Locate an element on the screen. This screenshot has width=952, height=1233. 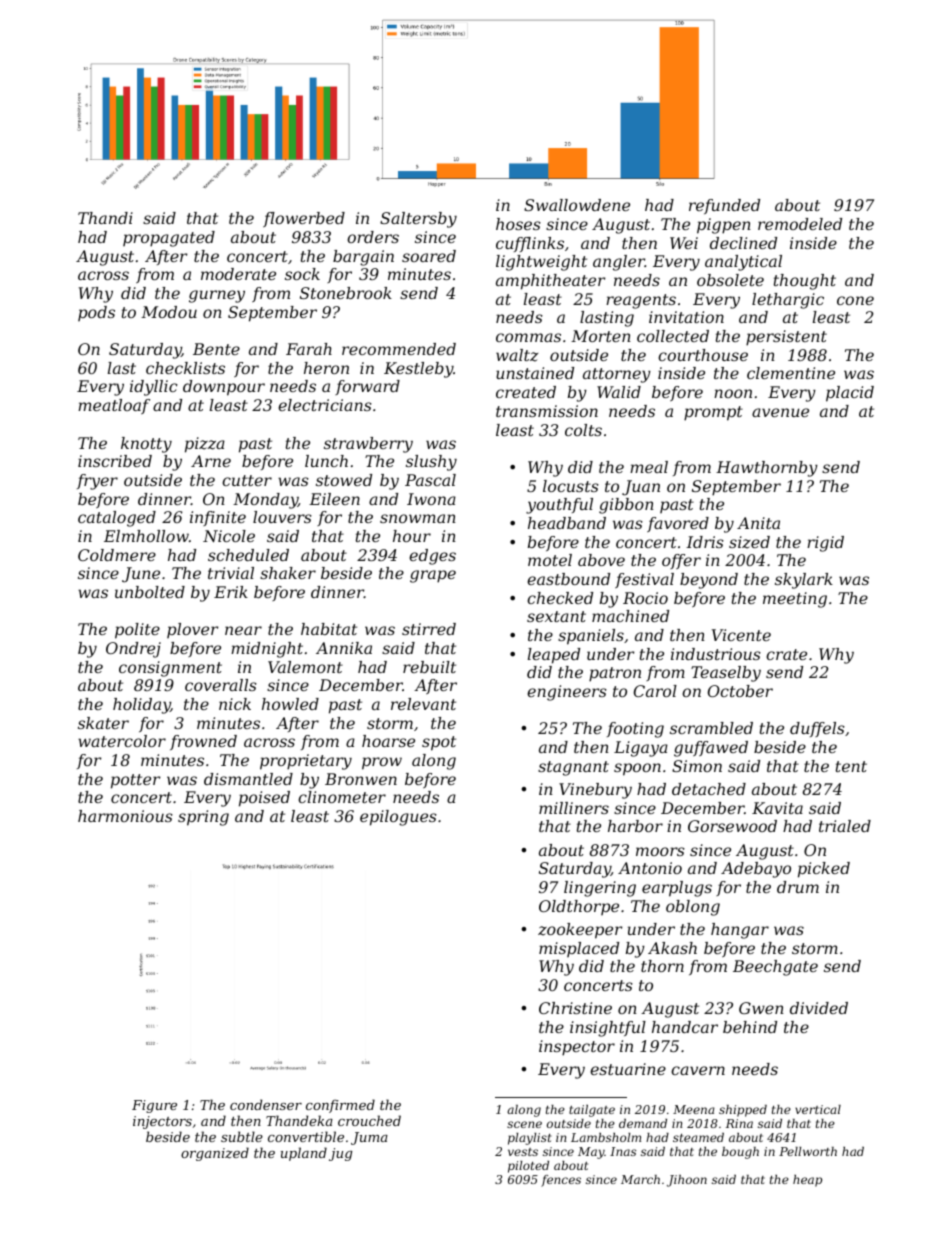
grape is located at coordinates (433, 576).
